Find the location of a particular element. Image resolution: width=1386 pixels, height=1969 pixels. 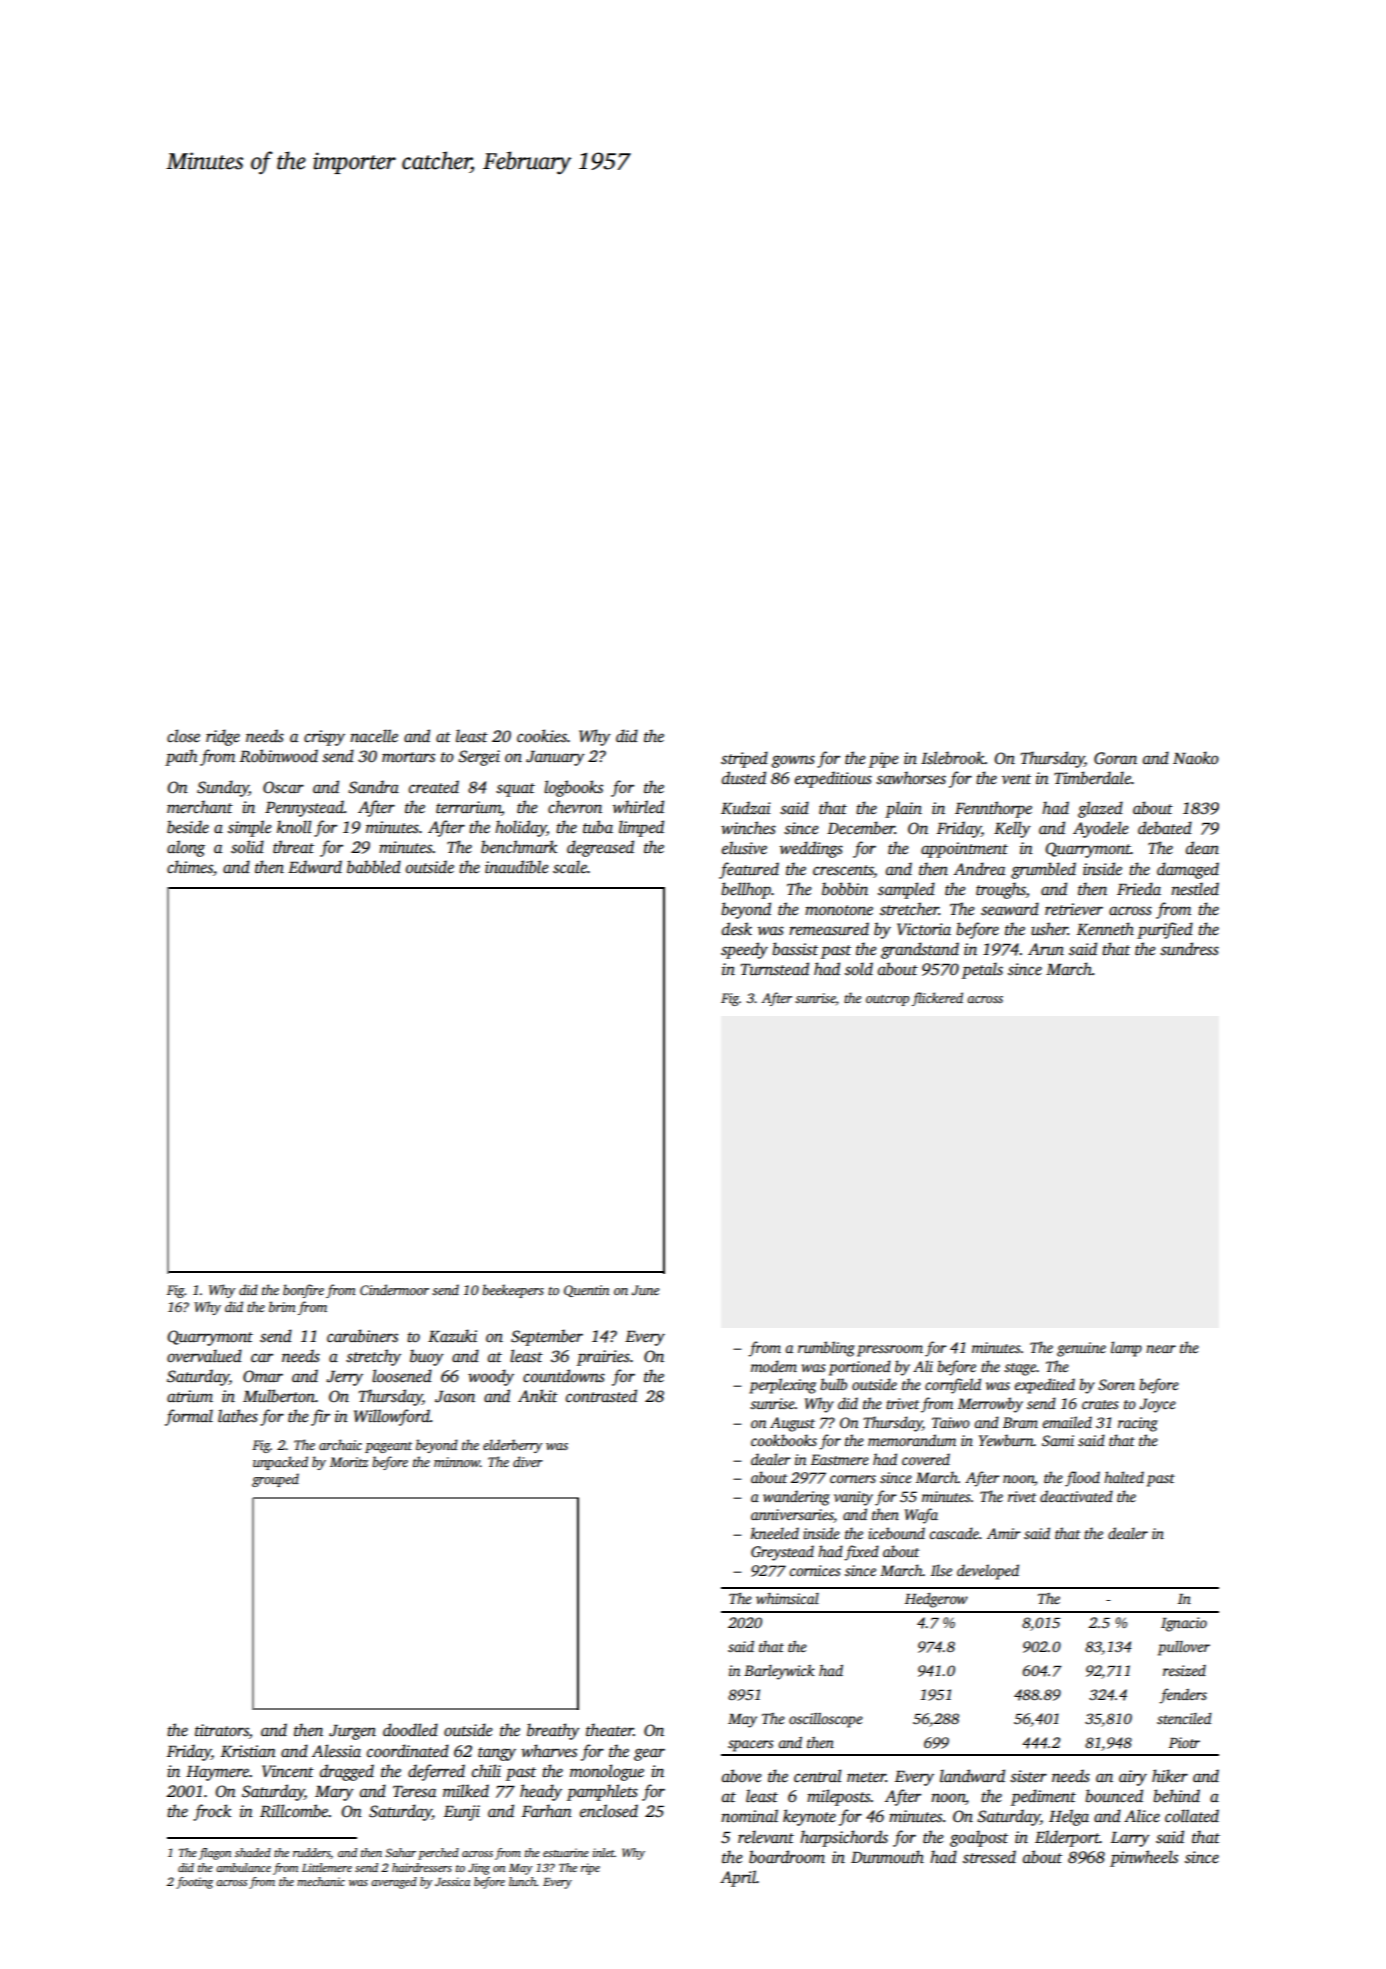

Oscar is located at coordinates (283, 787).
